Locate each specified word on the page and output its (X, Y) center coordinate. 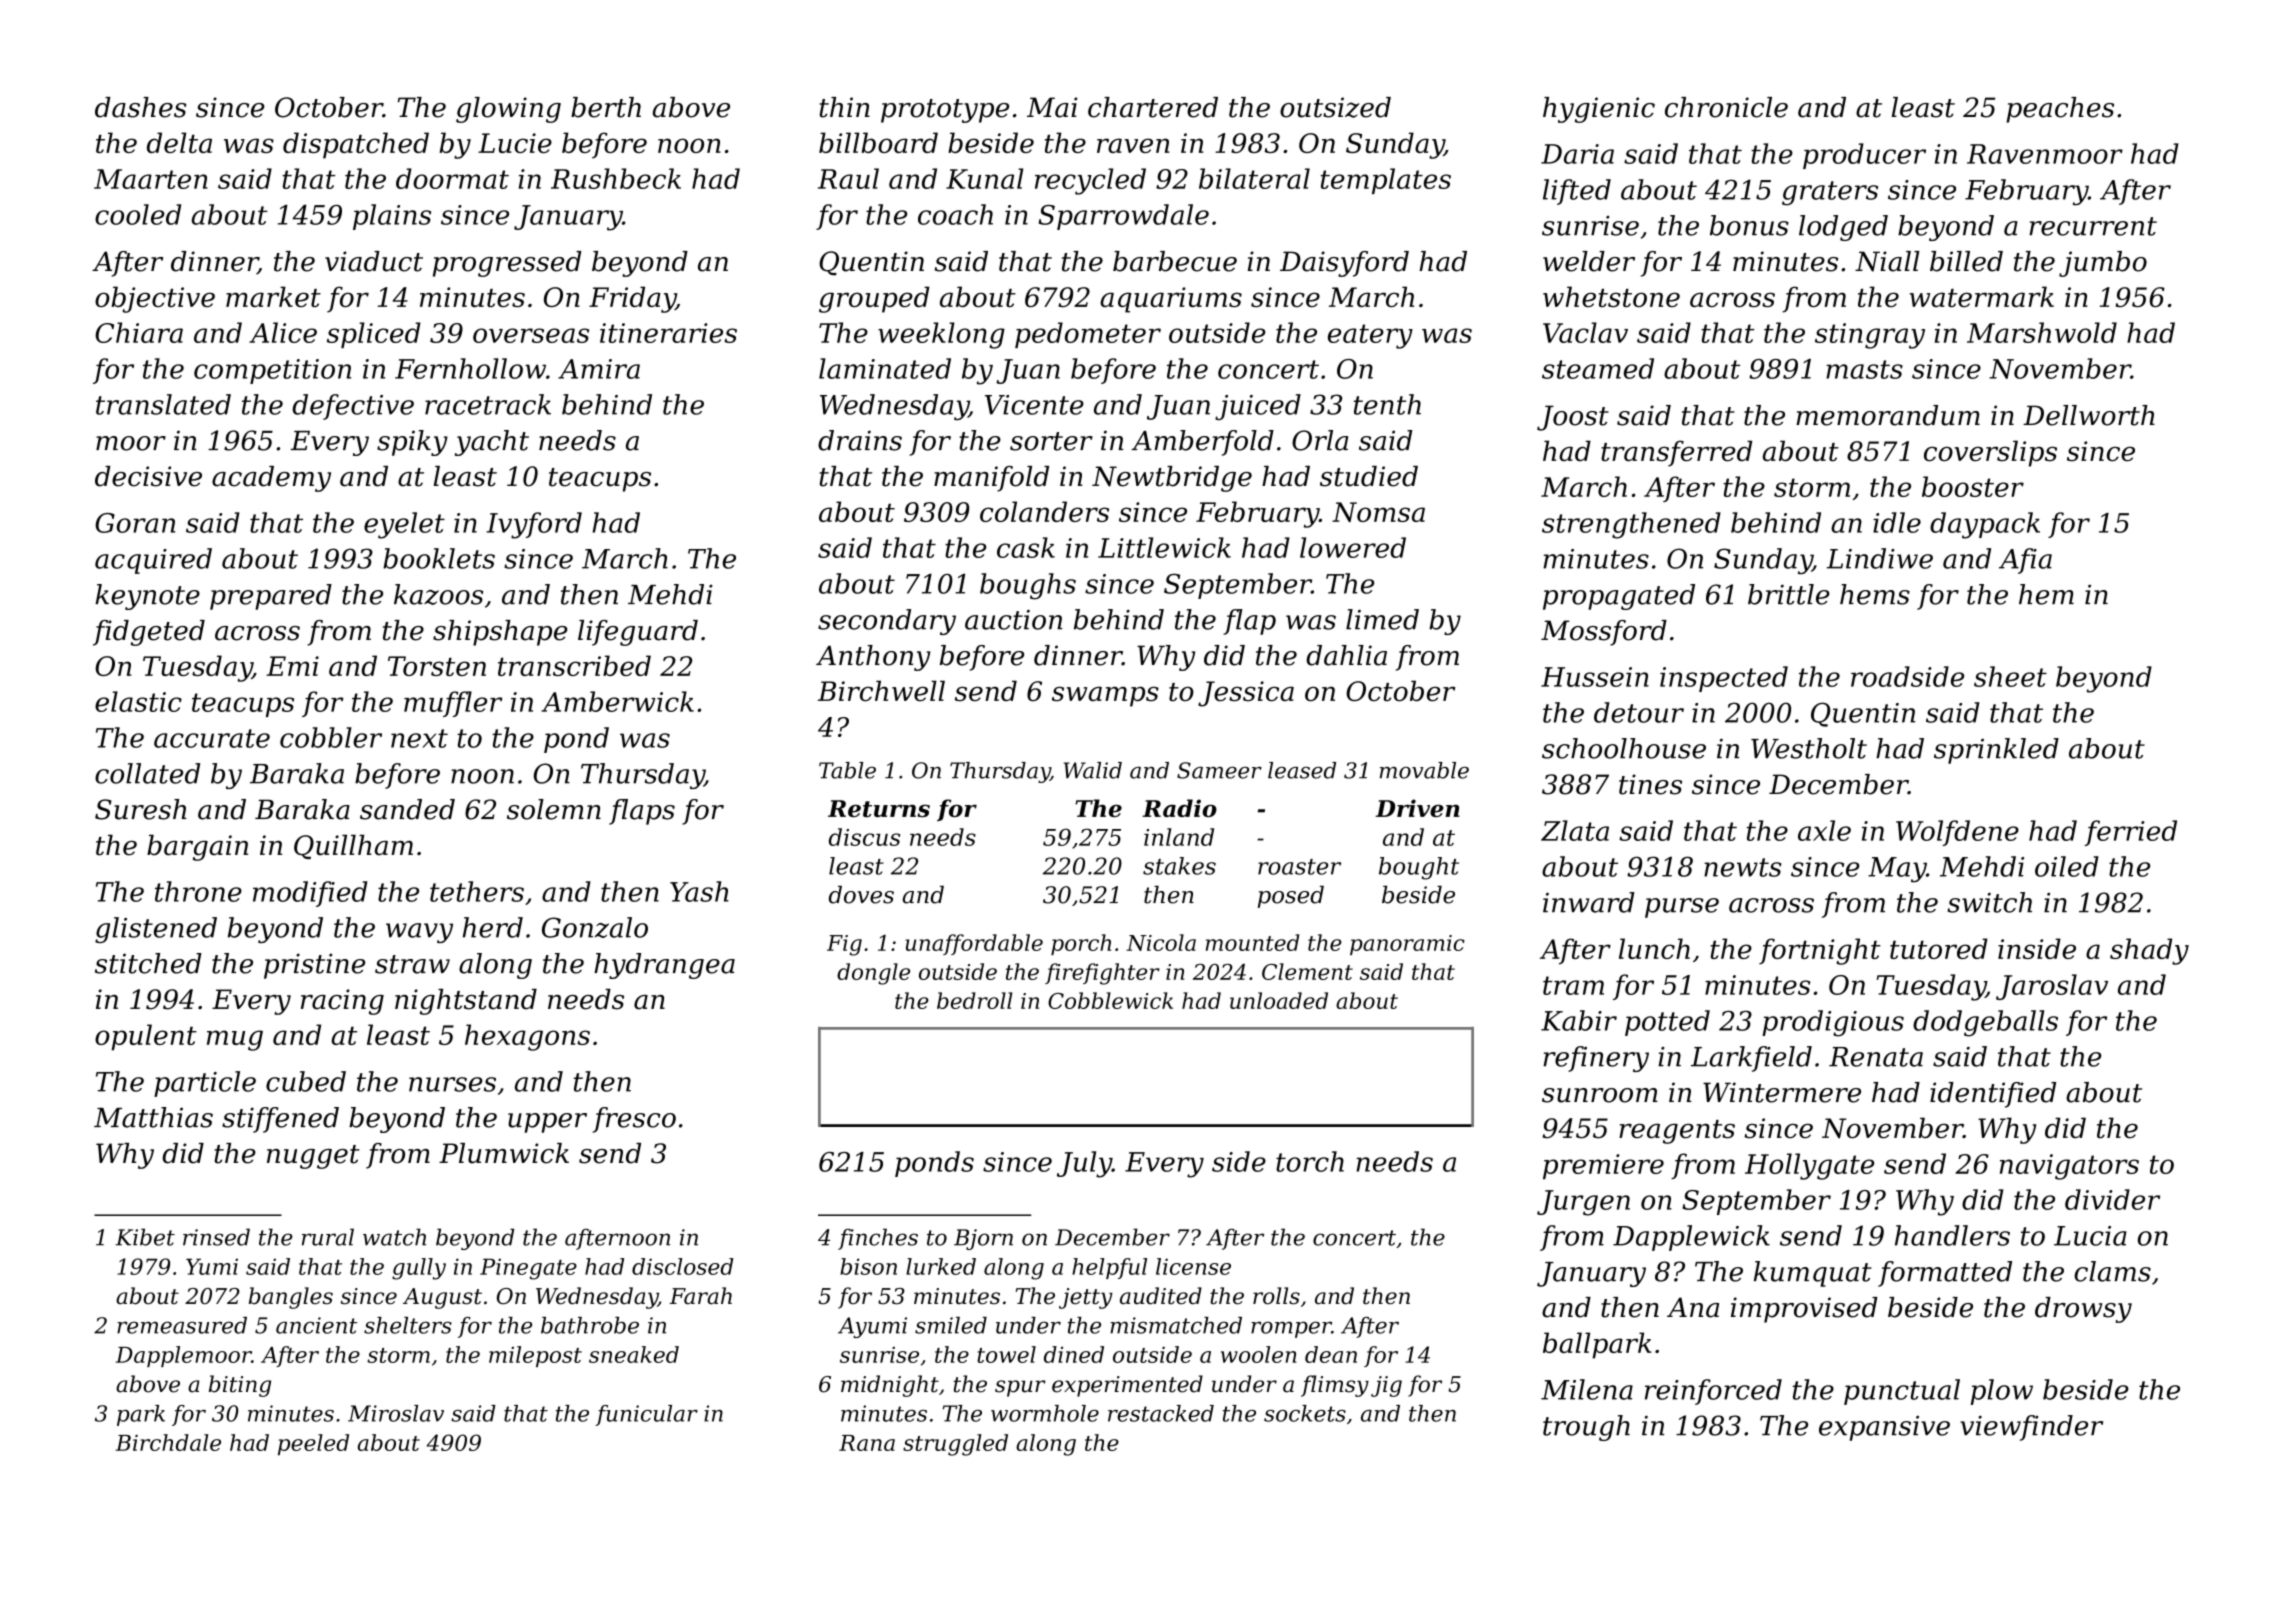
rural (328, 1237)
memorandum (1888, 415)
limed (1382, 619)
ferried (2130, 833)
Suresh (141, 809)
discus (864, 837)
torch (1310, 1161)
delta (179, 142)
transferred (1676, 453)
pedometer (1088, 335)
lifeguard (638, 633)
